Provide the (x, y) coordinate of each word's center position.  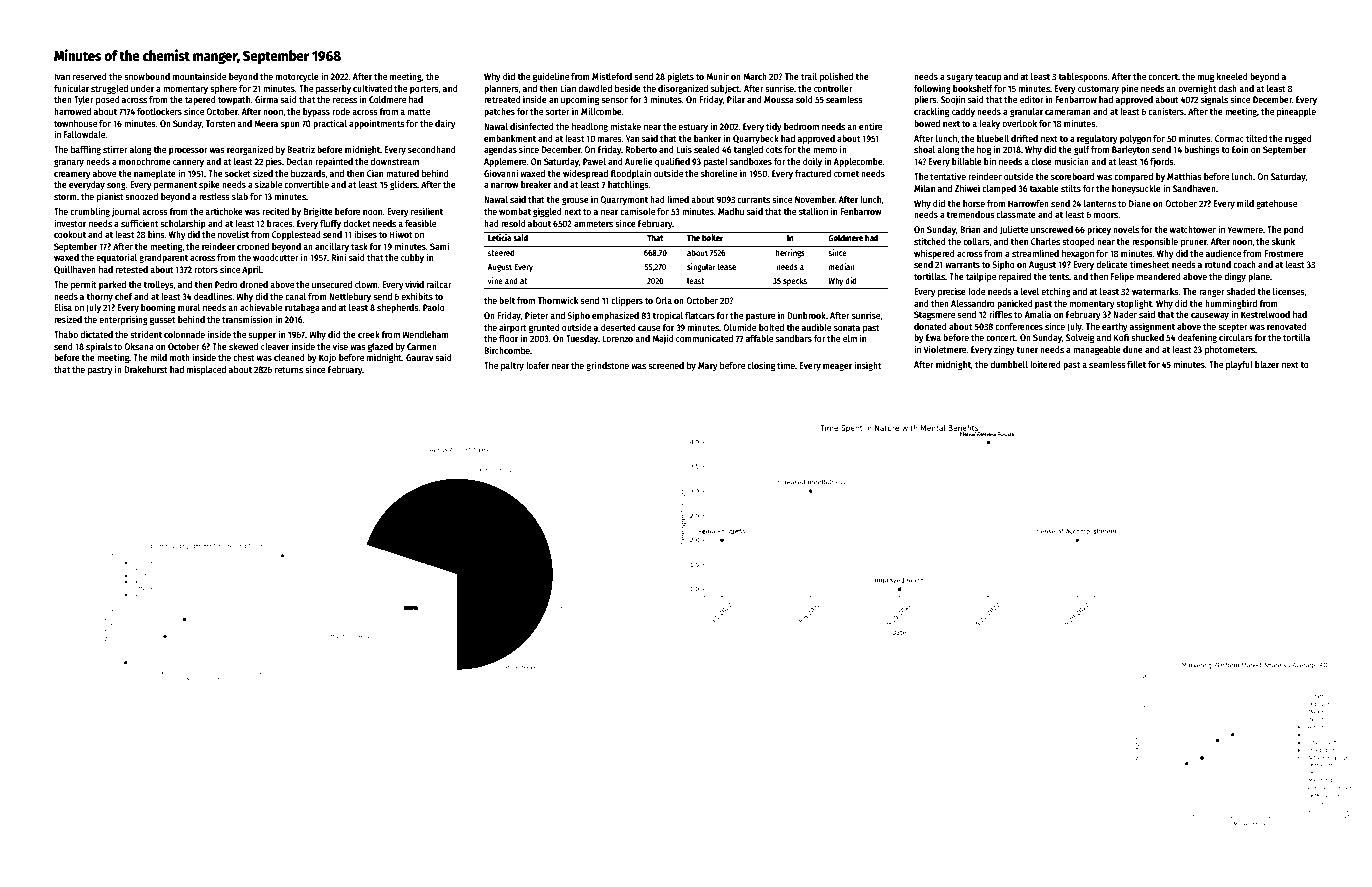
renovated (1287, 326)
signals (1214, 100)
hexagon (1078, 254)
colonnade (184, 334)
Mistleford (612, 76)
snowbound (147, 76)
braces (280, 223)
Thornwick (558, 300)
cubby (412, 258)
